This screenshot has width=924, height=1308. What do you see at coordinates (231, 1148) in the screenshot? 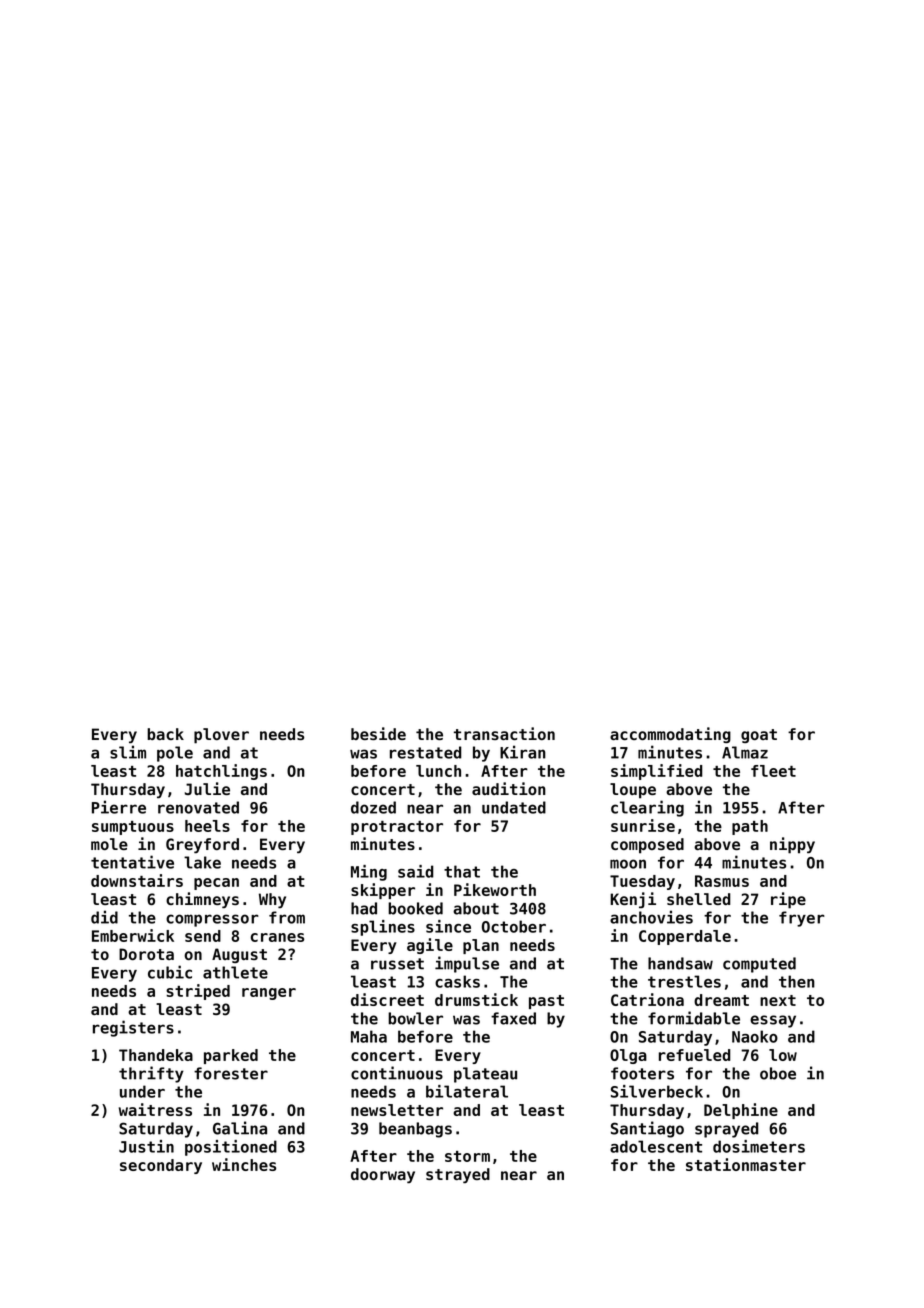
I see `positioned` at bounding box center [231, 1148].
